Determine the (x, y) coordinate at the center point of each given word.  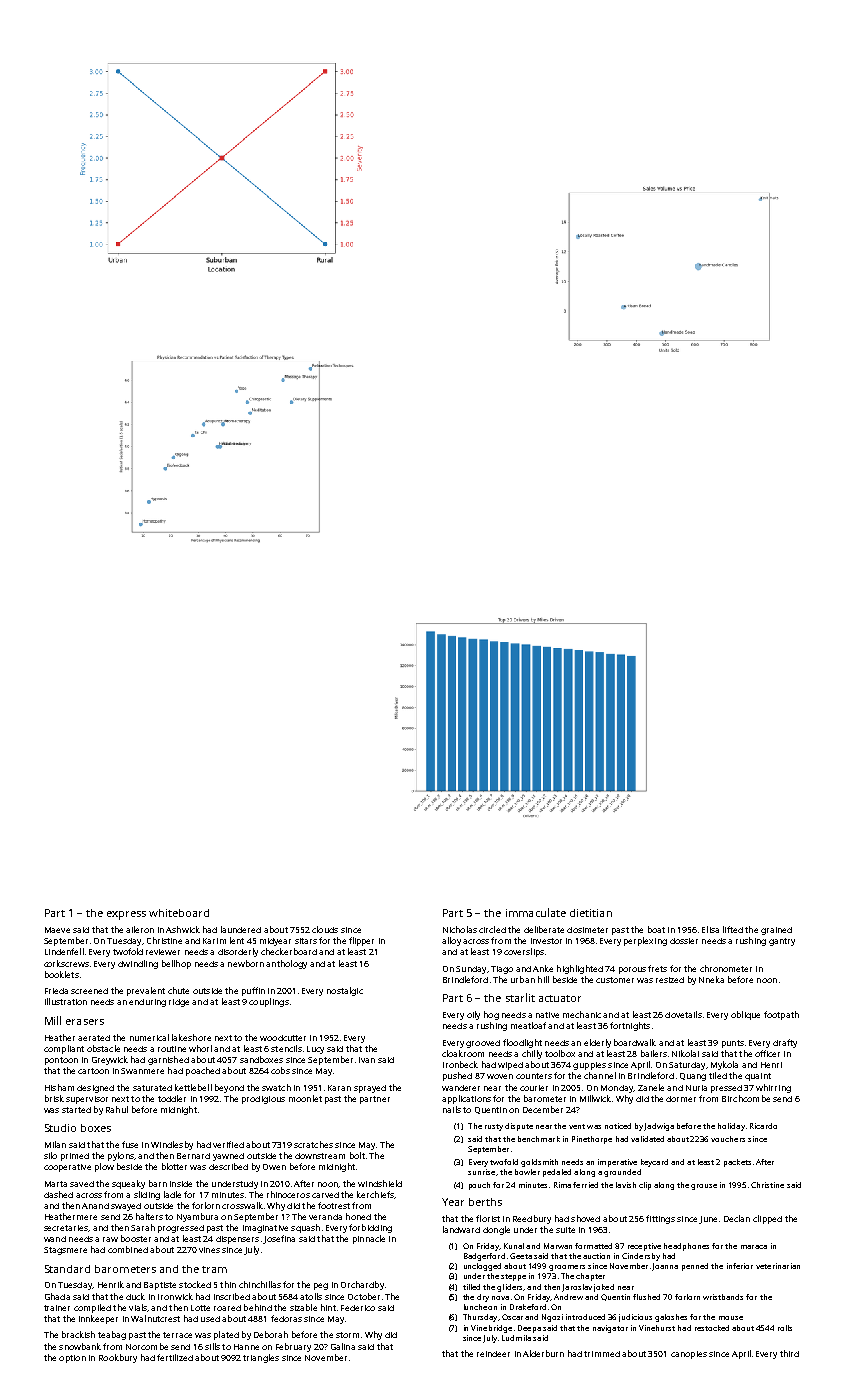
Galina (343, 1346)
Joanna (665, 1267)
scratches (313, 1144)
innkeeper (98, 1319)
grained (776, 931)
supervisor (87, 1100)
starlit (520, 997)
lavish (626, 1185)
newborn (246, 963)
